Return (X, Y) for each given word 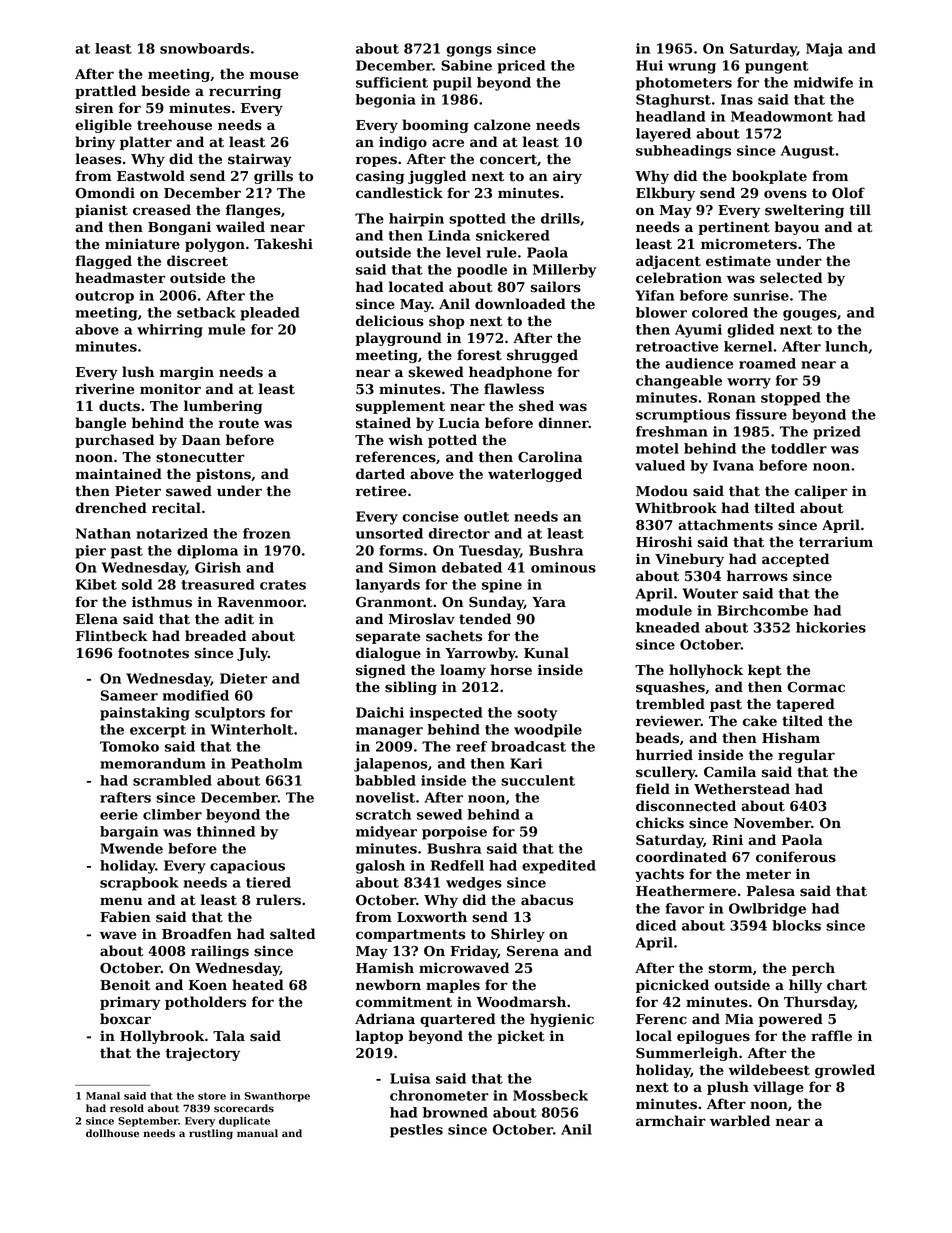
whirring (170, 331)
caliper (821, 492)
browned (455, 1112)
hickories (831, 627)
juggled (437, 177)
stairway (259, 160)
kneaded (668, 627)
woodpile (548, 731)
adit (239, 619)
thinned (226, 831)
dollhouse (112, 1133)
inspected (446, 714)
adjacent (668, 262)
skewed (436, 372)
